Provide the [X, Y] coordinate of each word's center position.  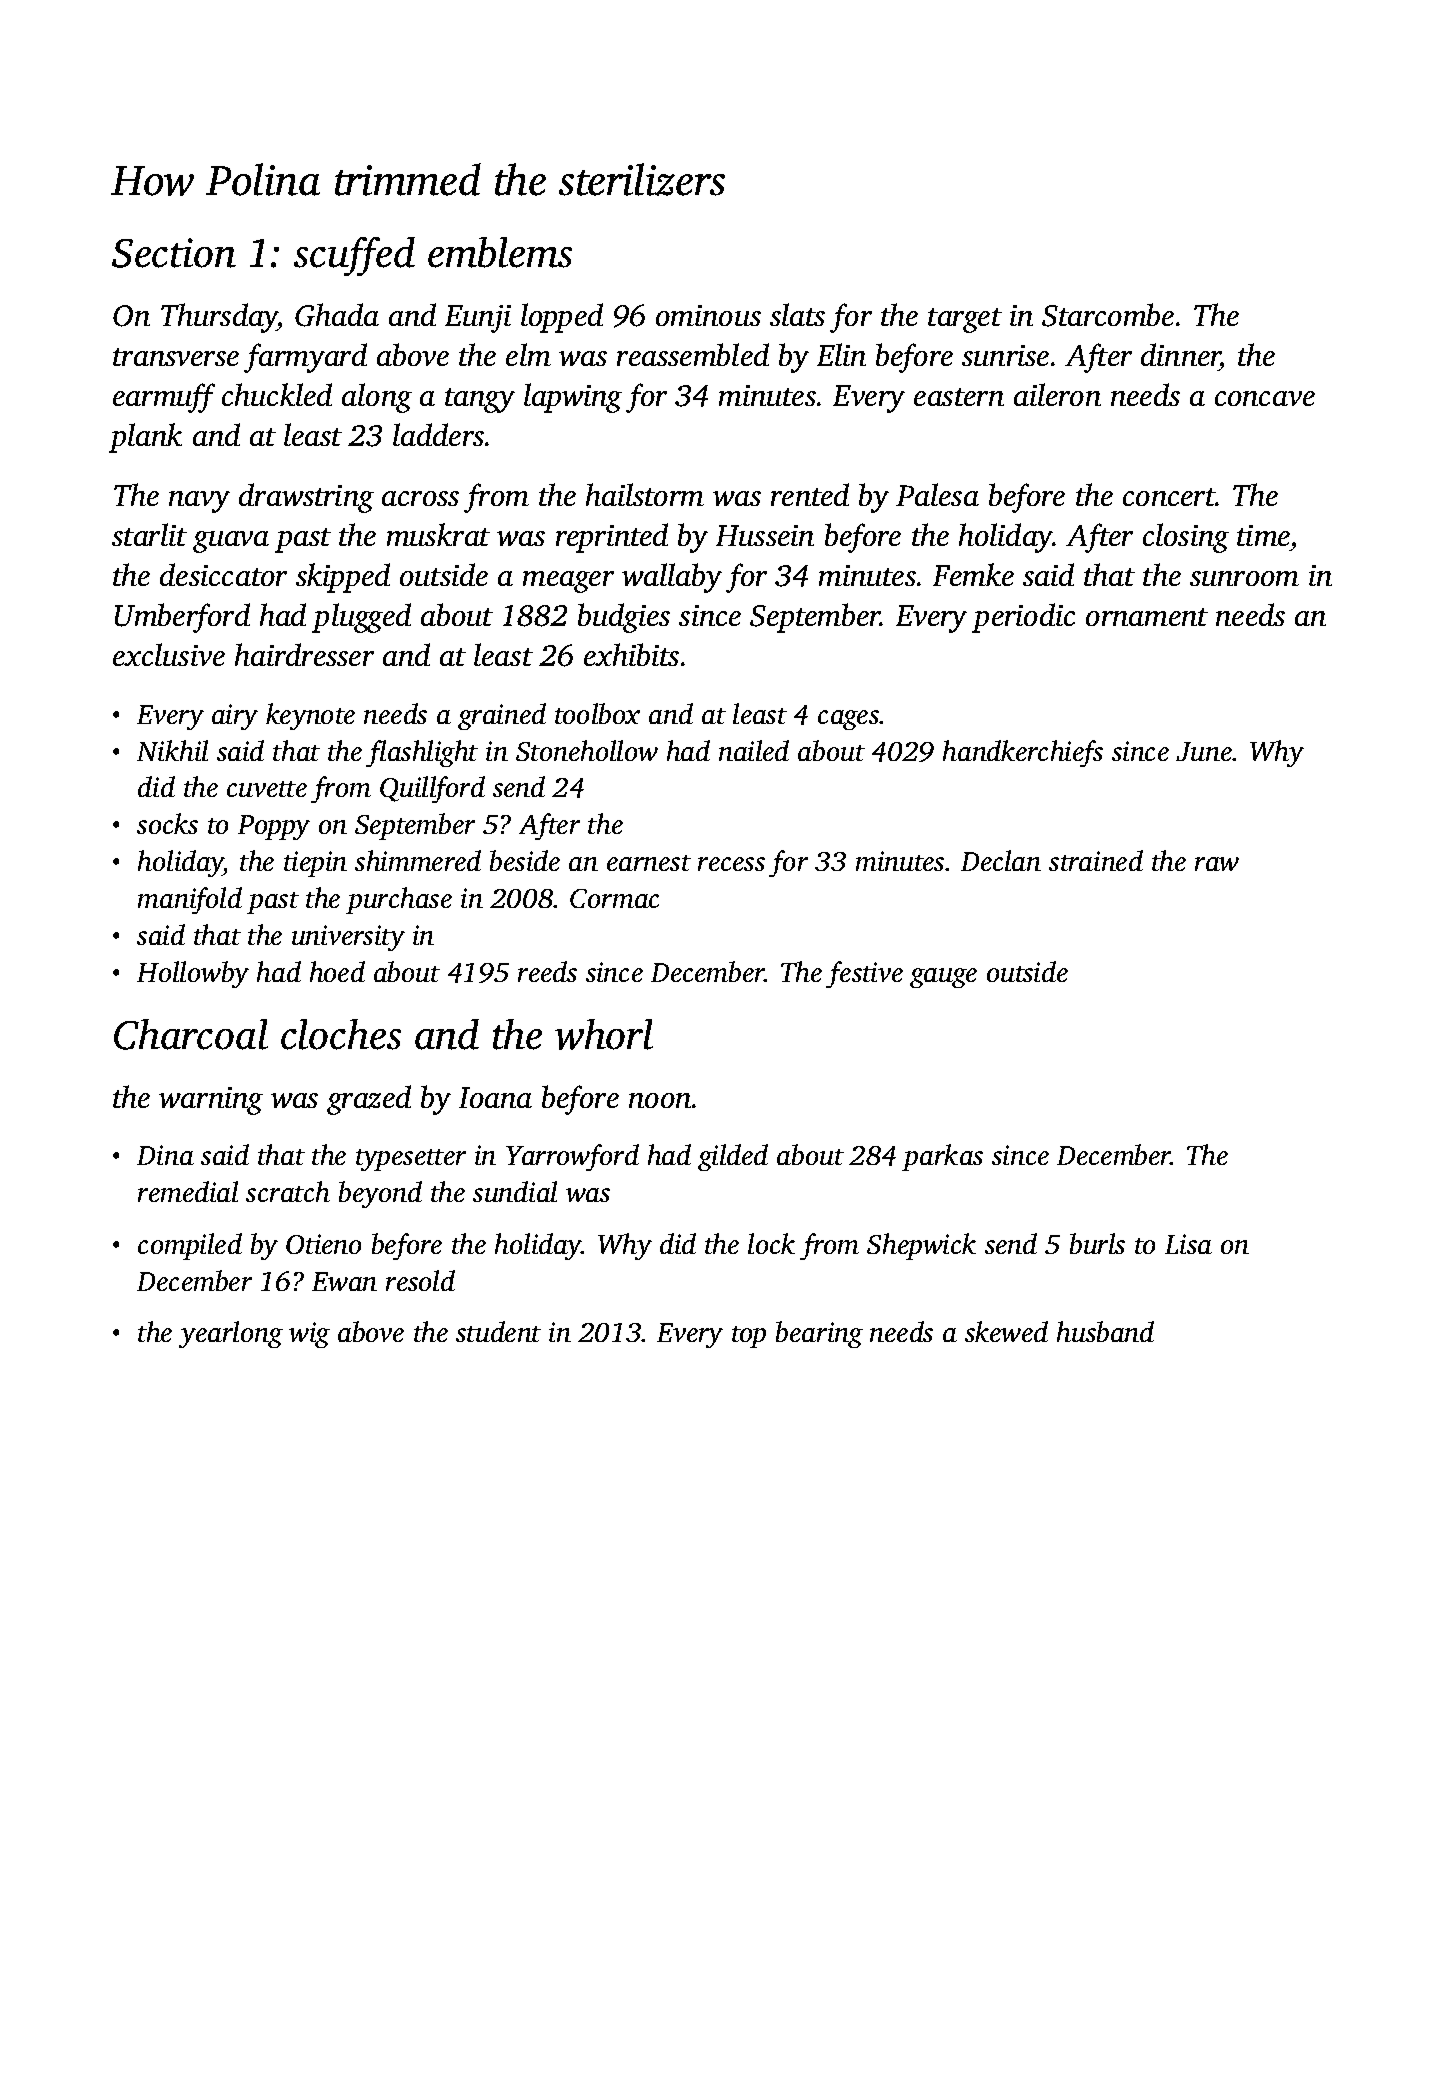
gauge [943, 978]
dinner [1180, 354]
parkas [942, 1157]
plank [145, 438]
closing [1186, 538]
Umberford [182, 618]
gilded [733, 1157]
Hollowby [193, 974]
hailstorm [645, 494]
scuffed [354, 256]
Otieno [323, 1244]
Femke [973, 574]
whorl [604, 1034]
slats [797, 314]
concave [1265, 398]
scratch [288, 1191]
